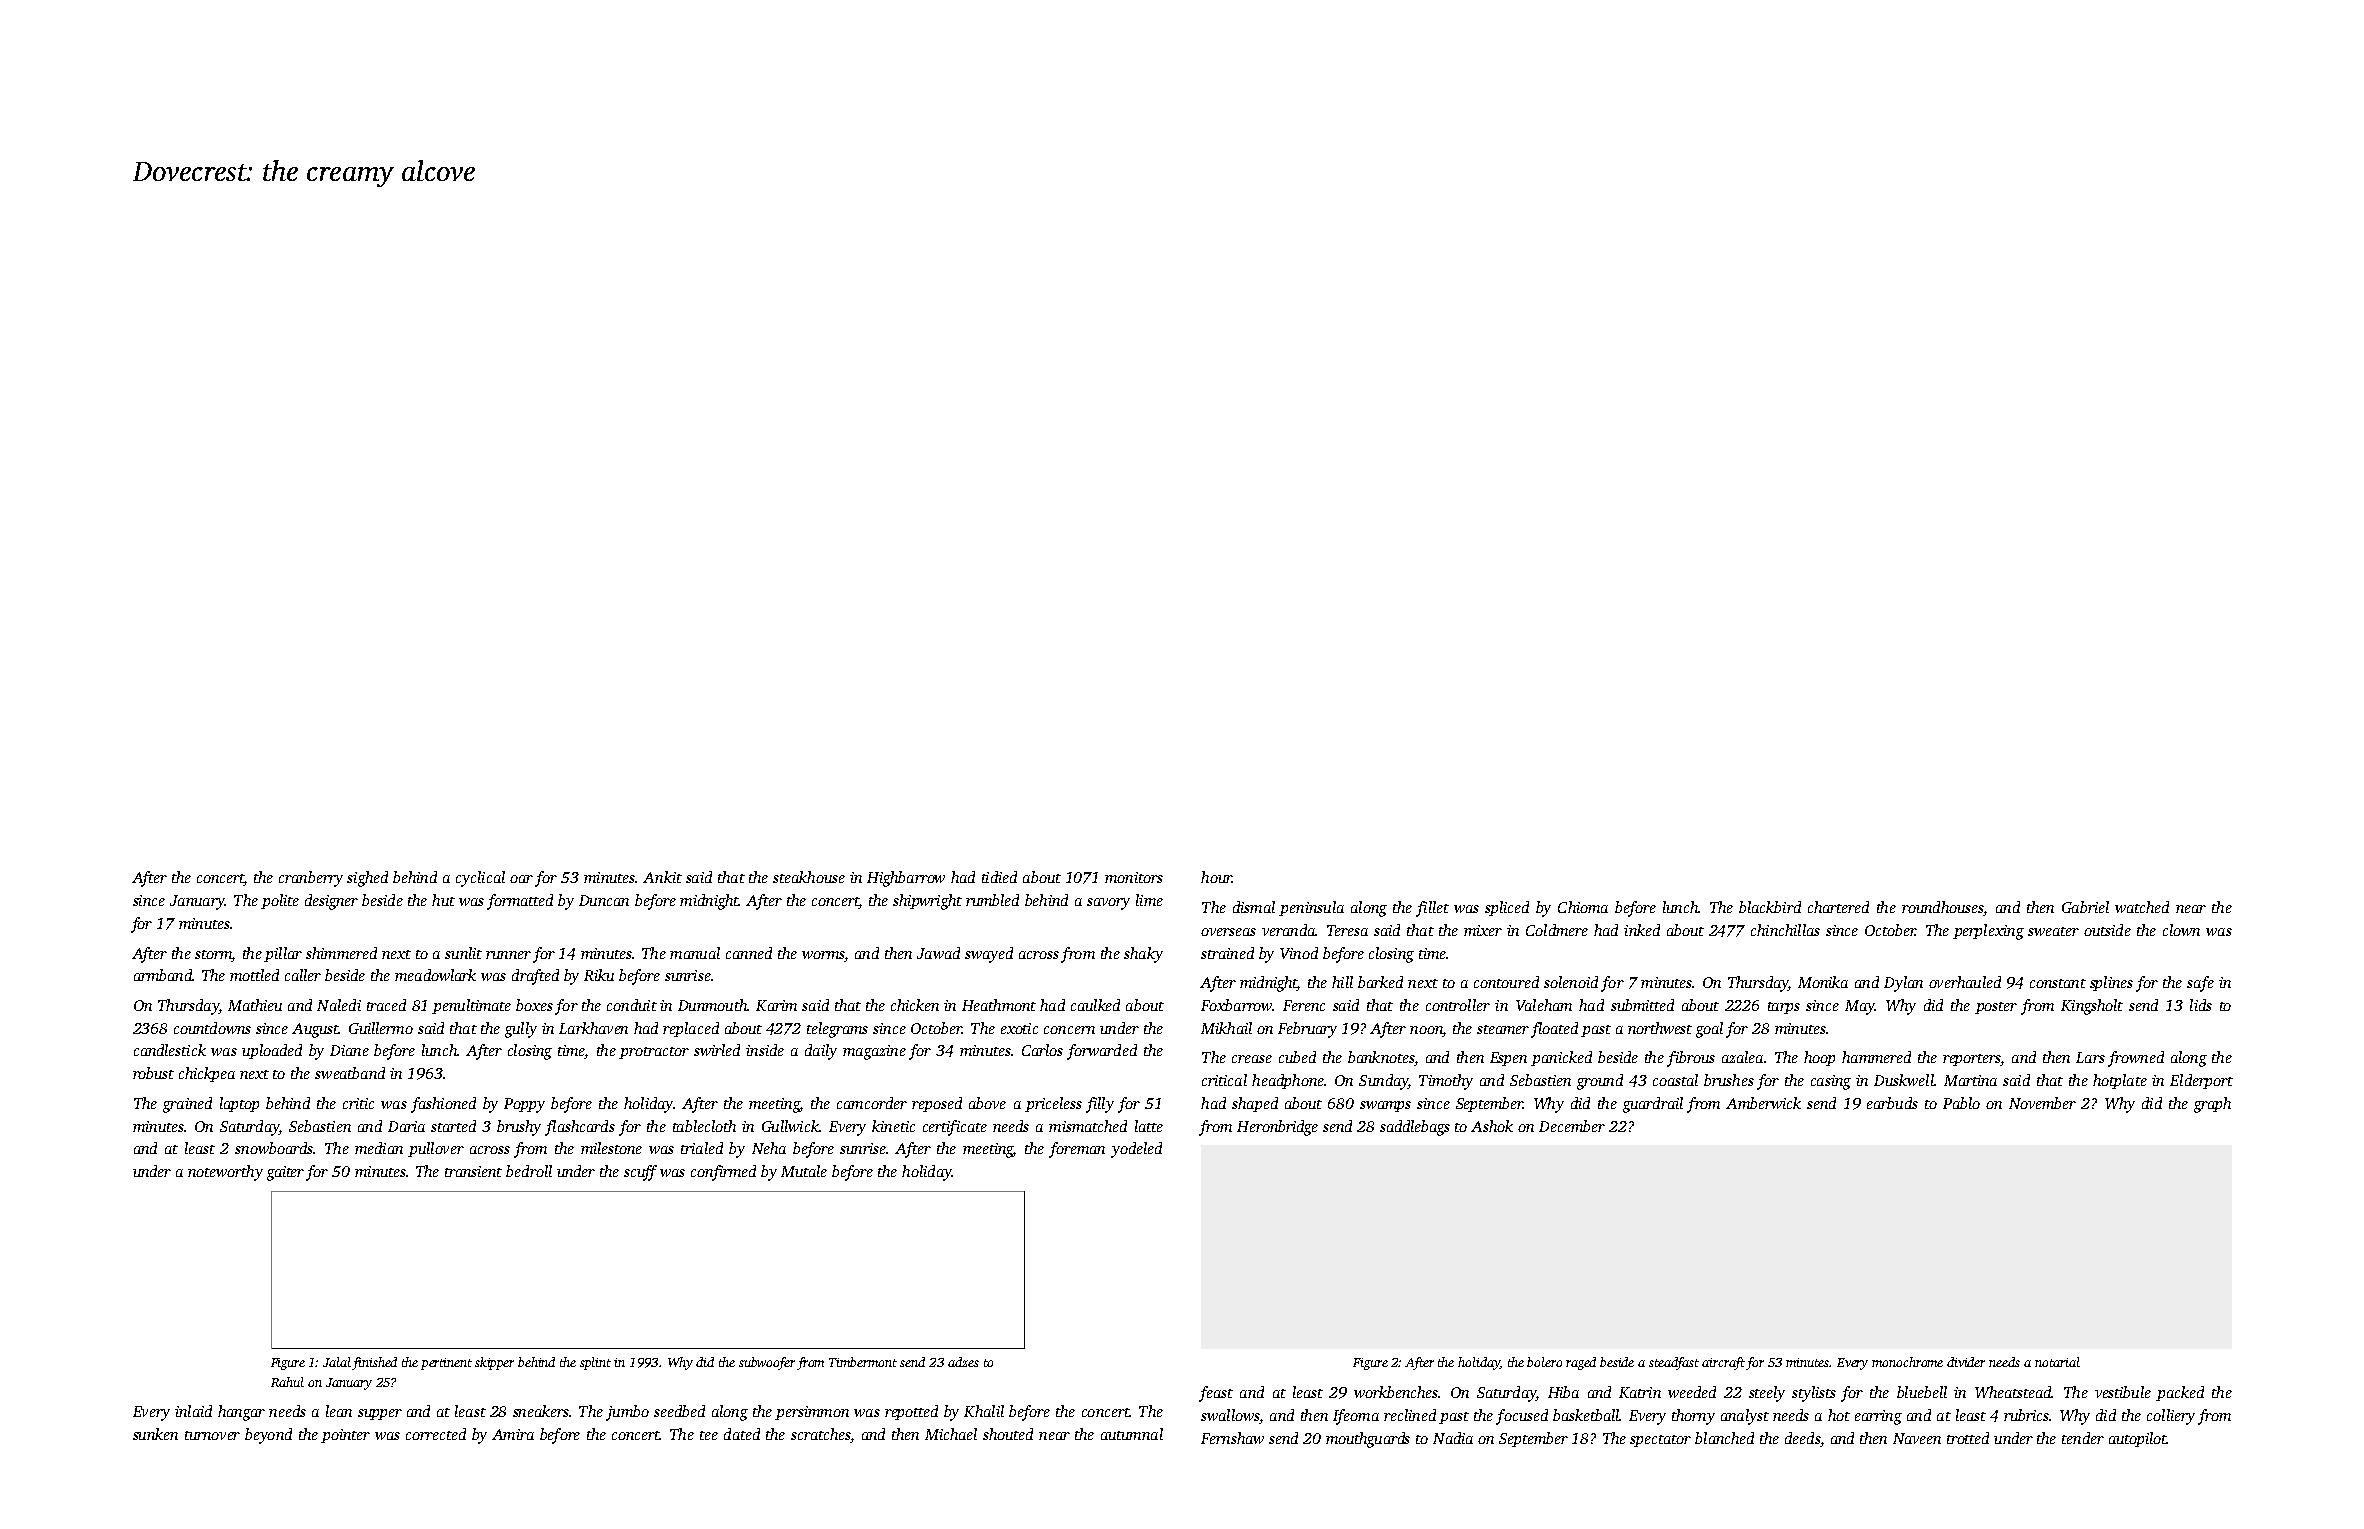 The width and height of the document is (2364, 1529). Describe the element at coordinates (473, 1171) in the document. I see `transient` at that location.
